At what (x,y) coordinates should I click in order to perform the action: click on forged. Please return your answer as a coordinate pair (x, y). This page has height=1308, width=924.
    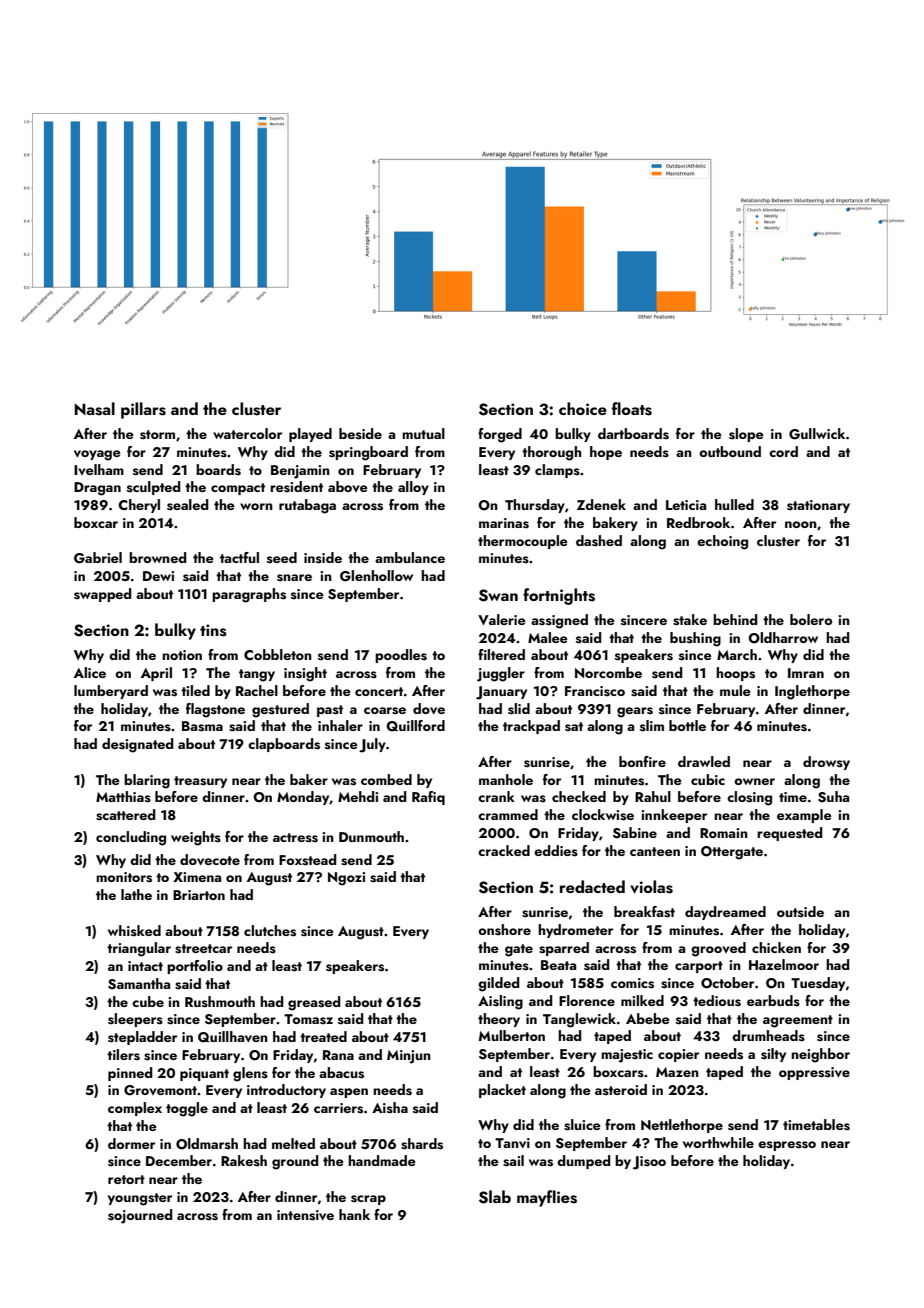
    Looking at the image, I should click on (500, 435).
